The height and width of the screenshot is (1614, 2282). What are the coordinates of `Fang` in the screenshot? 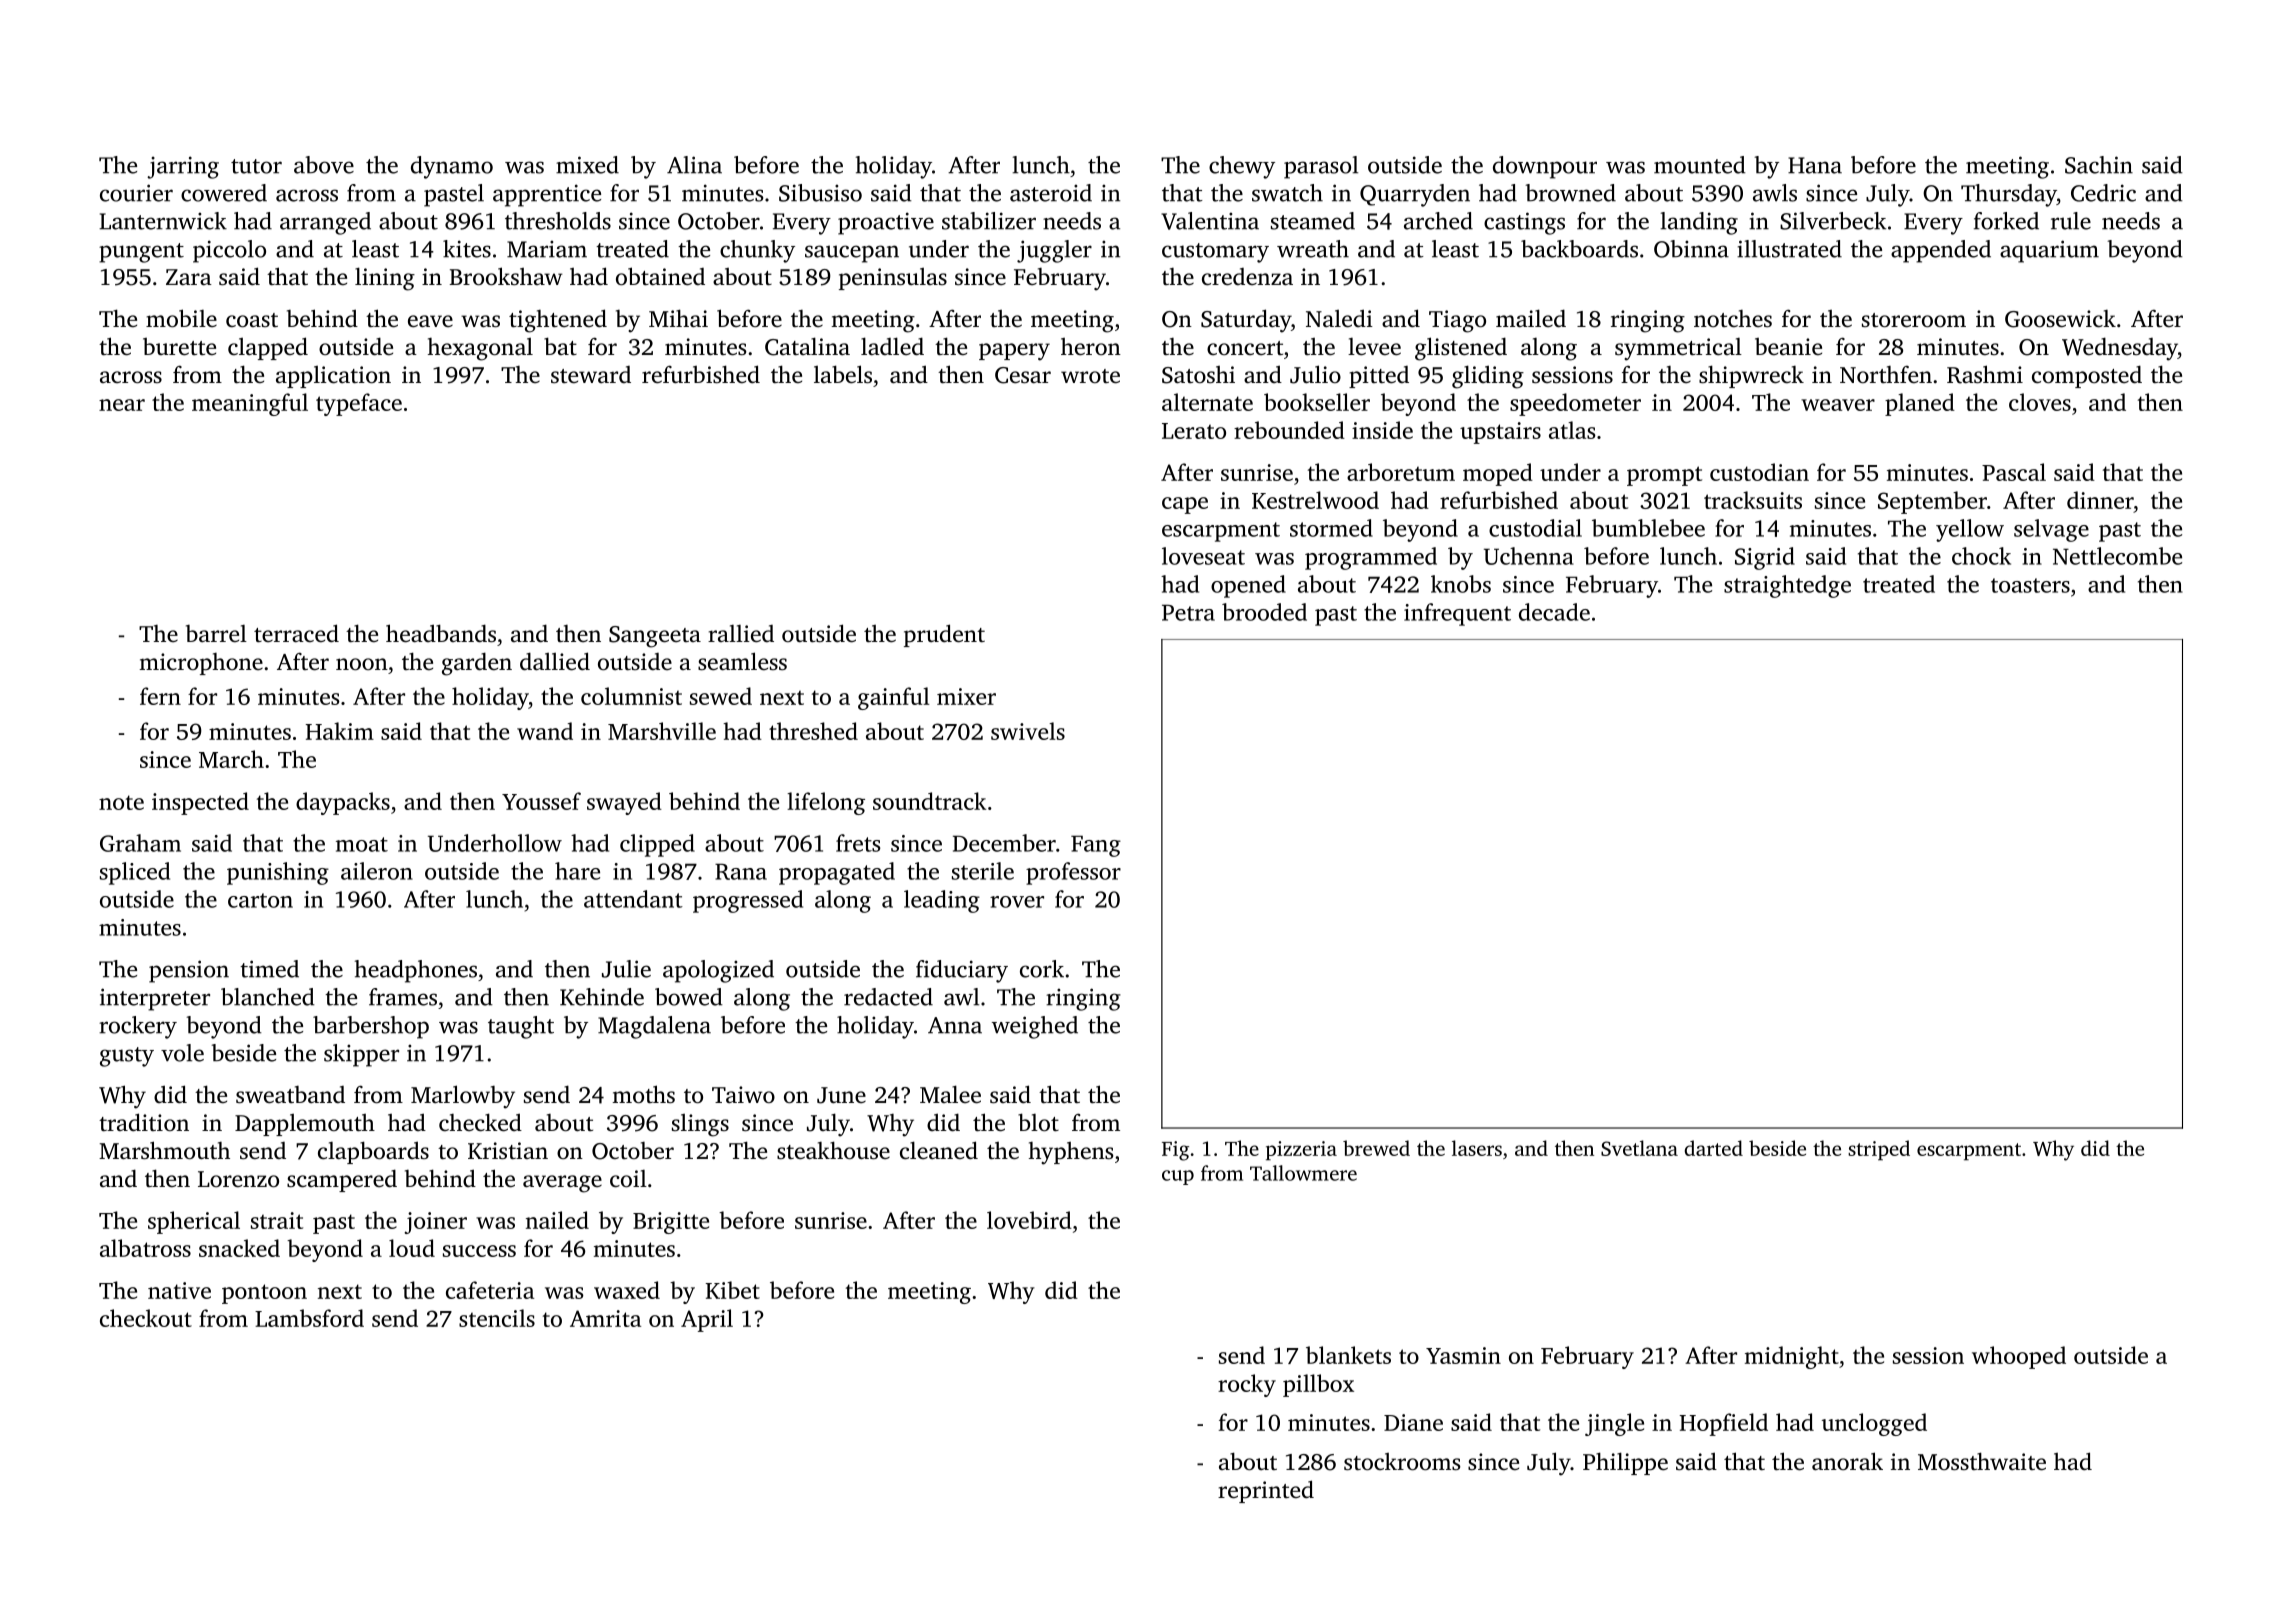 It's located at (1096, 846).
